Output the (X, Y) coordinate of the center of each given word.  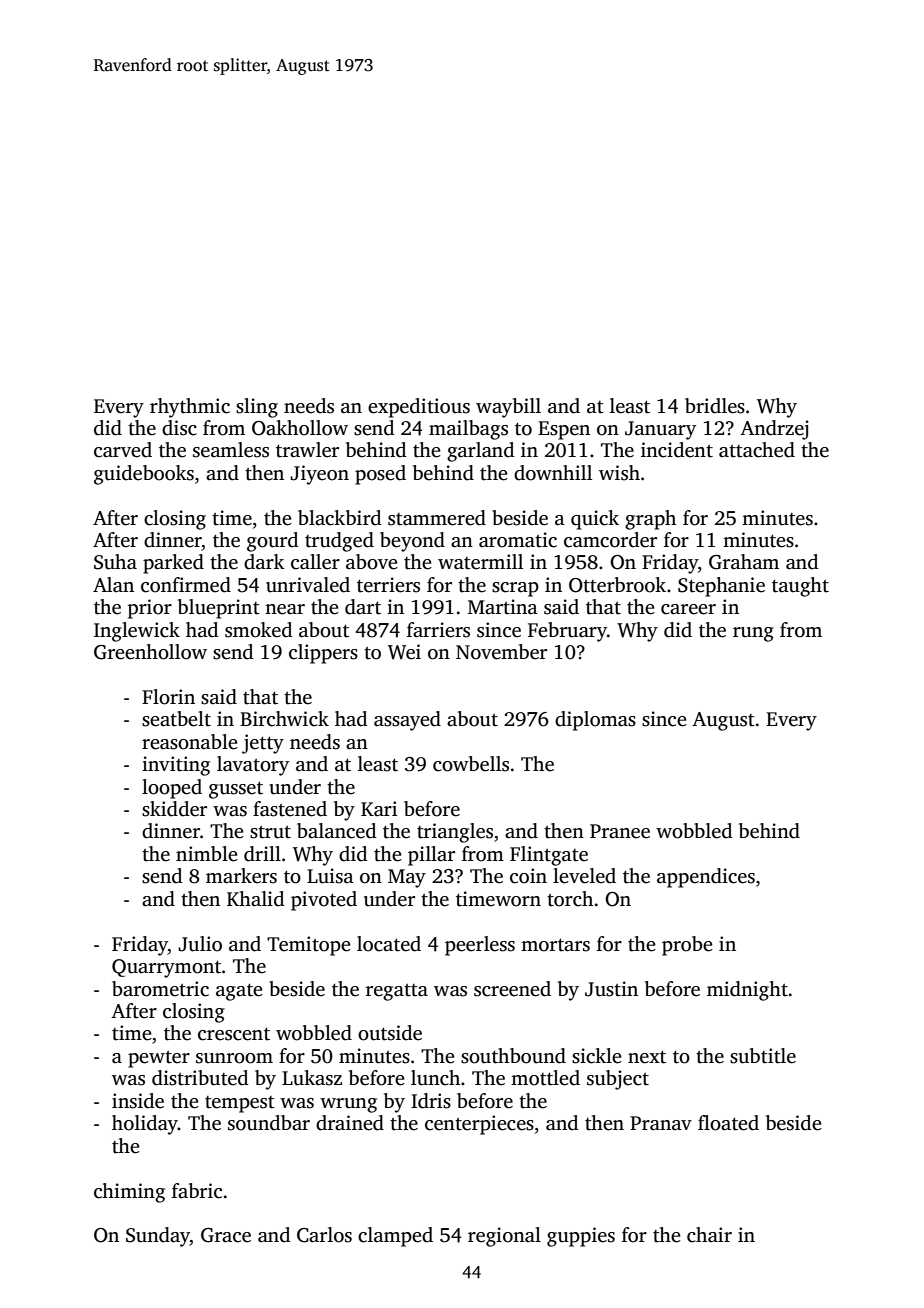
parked (173, 564)
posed (380, 475)
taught (800, 587)
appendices (706, 878)
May (407, 878)
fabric (197, 1191)
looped (172, 789)
